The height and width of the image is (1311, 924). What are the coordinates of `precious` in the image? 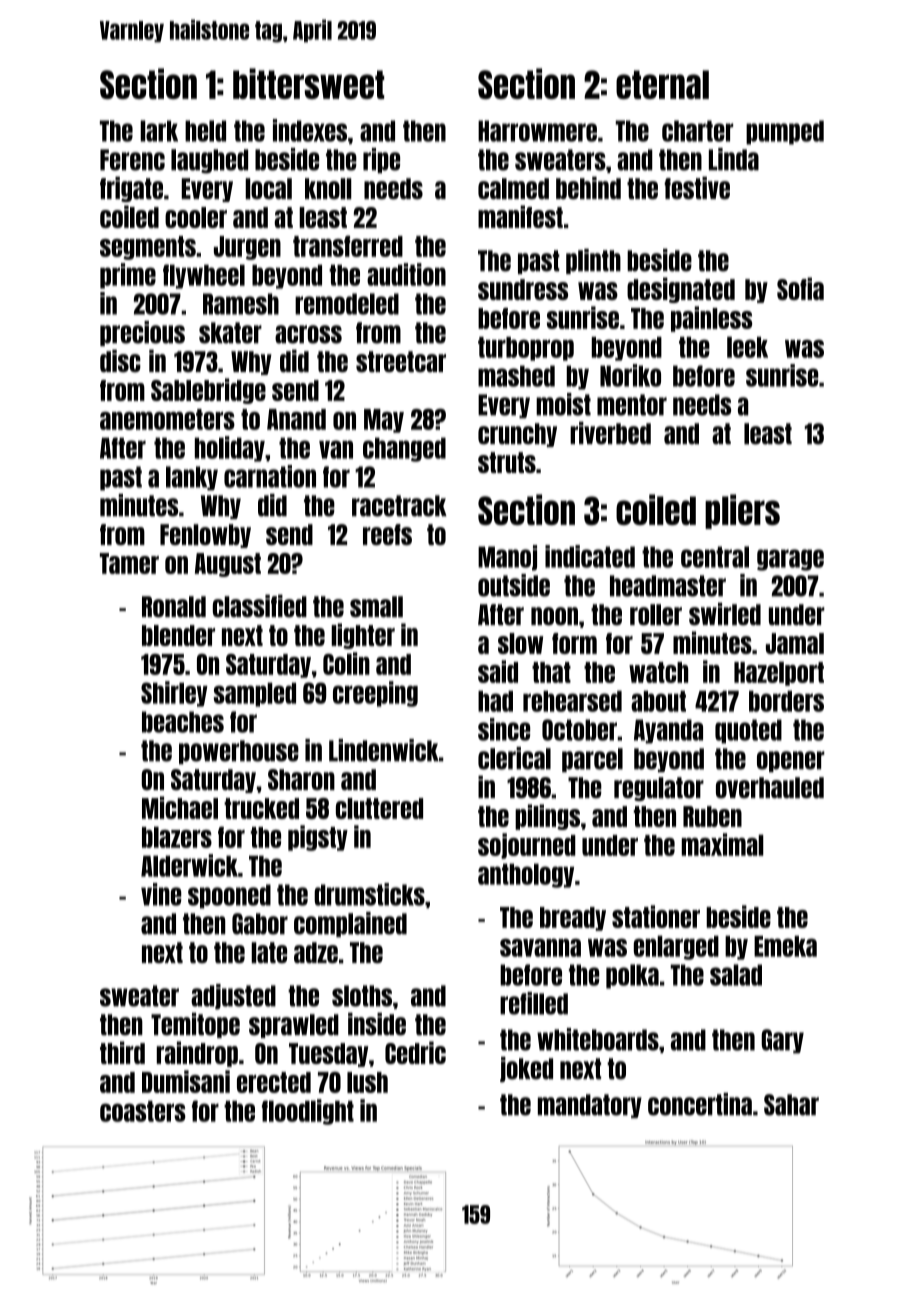 It's located at (142, 333).
